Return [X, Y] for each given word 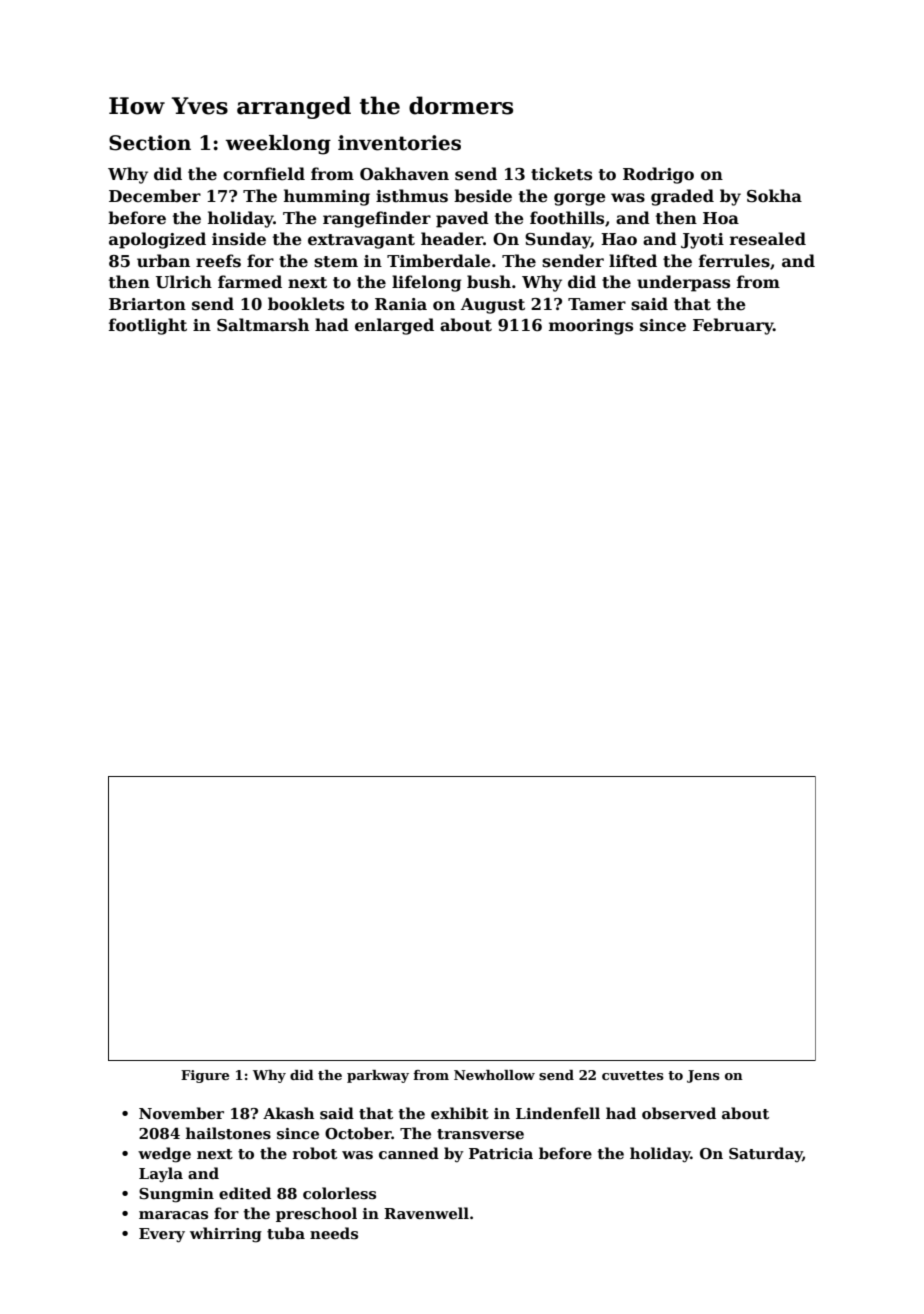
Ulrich [184, 282]
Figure [205, 1076]
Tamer [597, 304]
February [733, 326]
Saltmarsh [263, 325]
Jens [703, 1076]
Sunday [558, 240]
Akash [288, 1113]
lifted [633, 261]
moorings [591, 327]
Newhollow [494, 1075]
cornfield [264, 174]
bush [489, 282]
